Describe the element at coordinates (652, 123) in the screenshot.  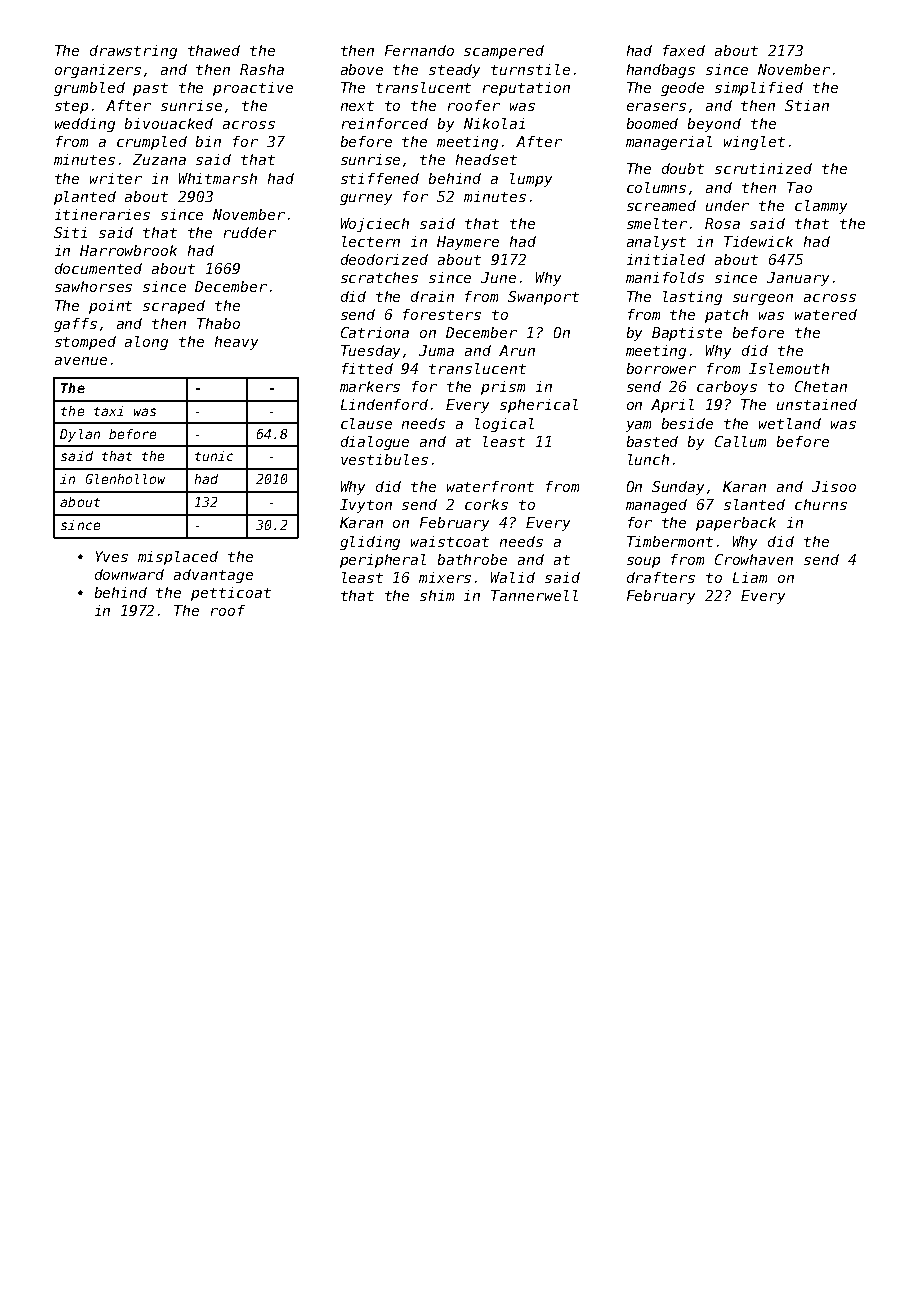
I see `boomed` at that location.
